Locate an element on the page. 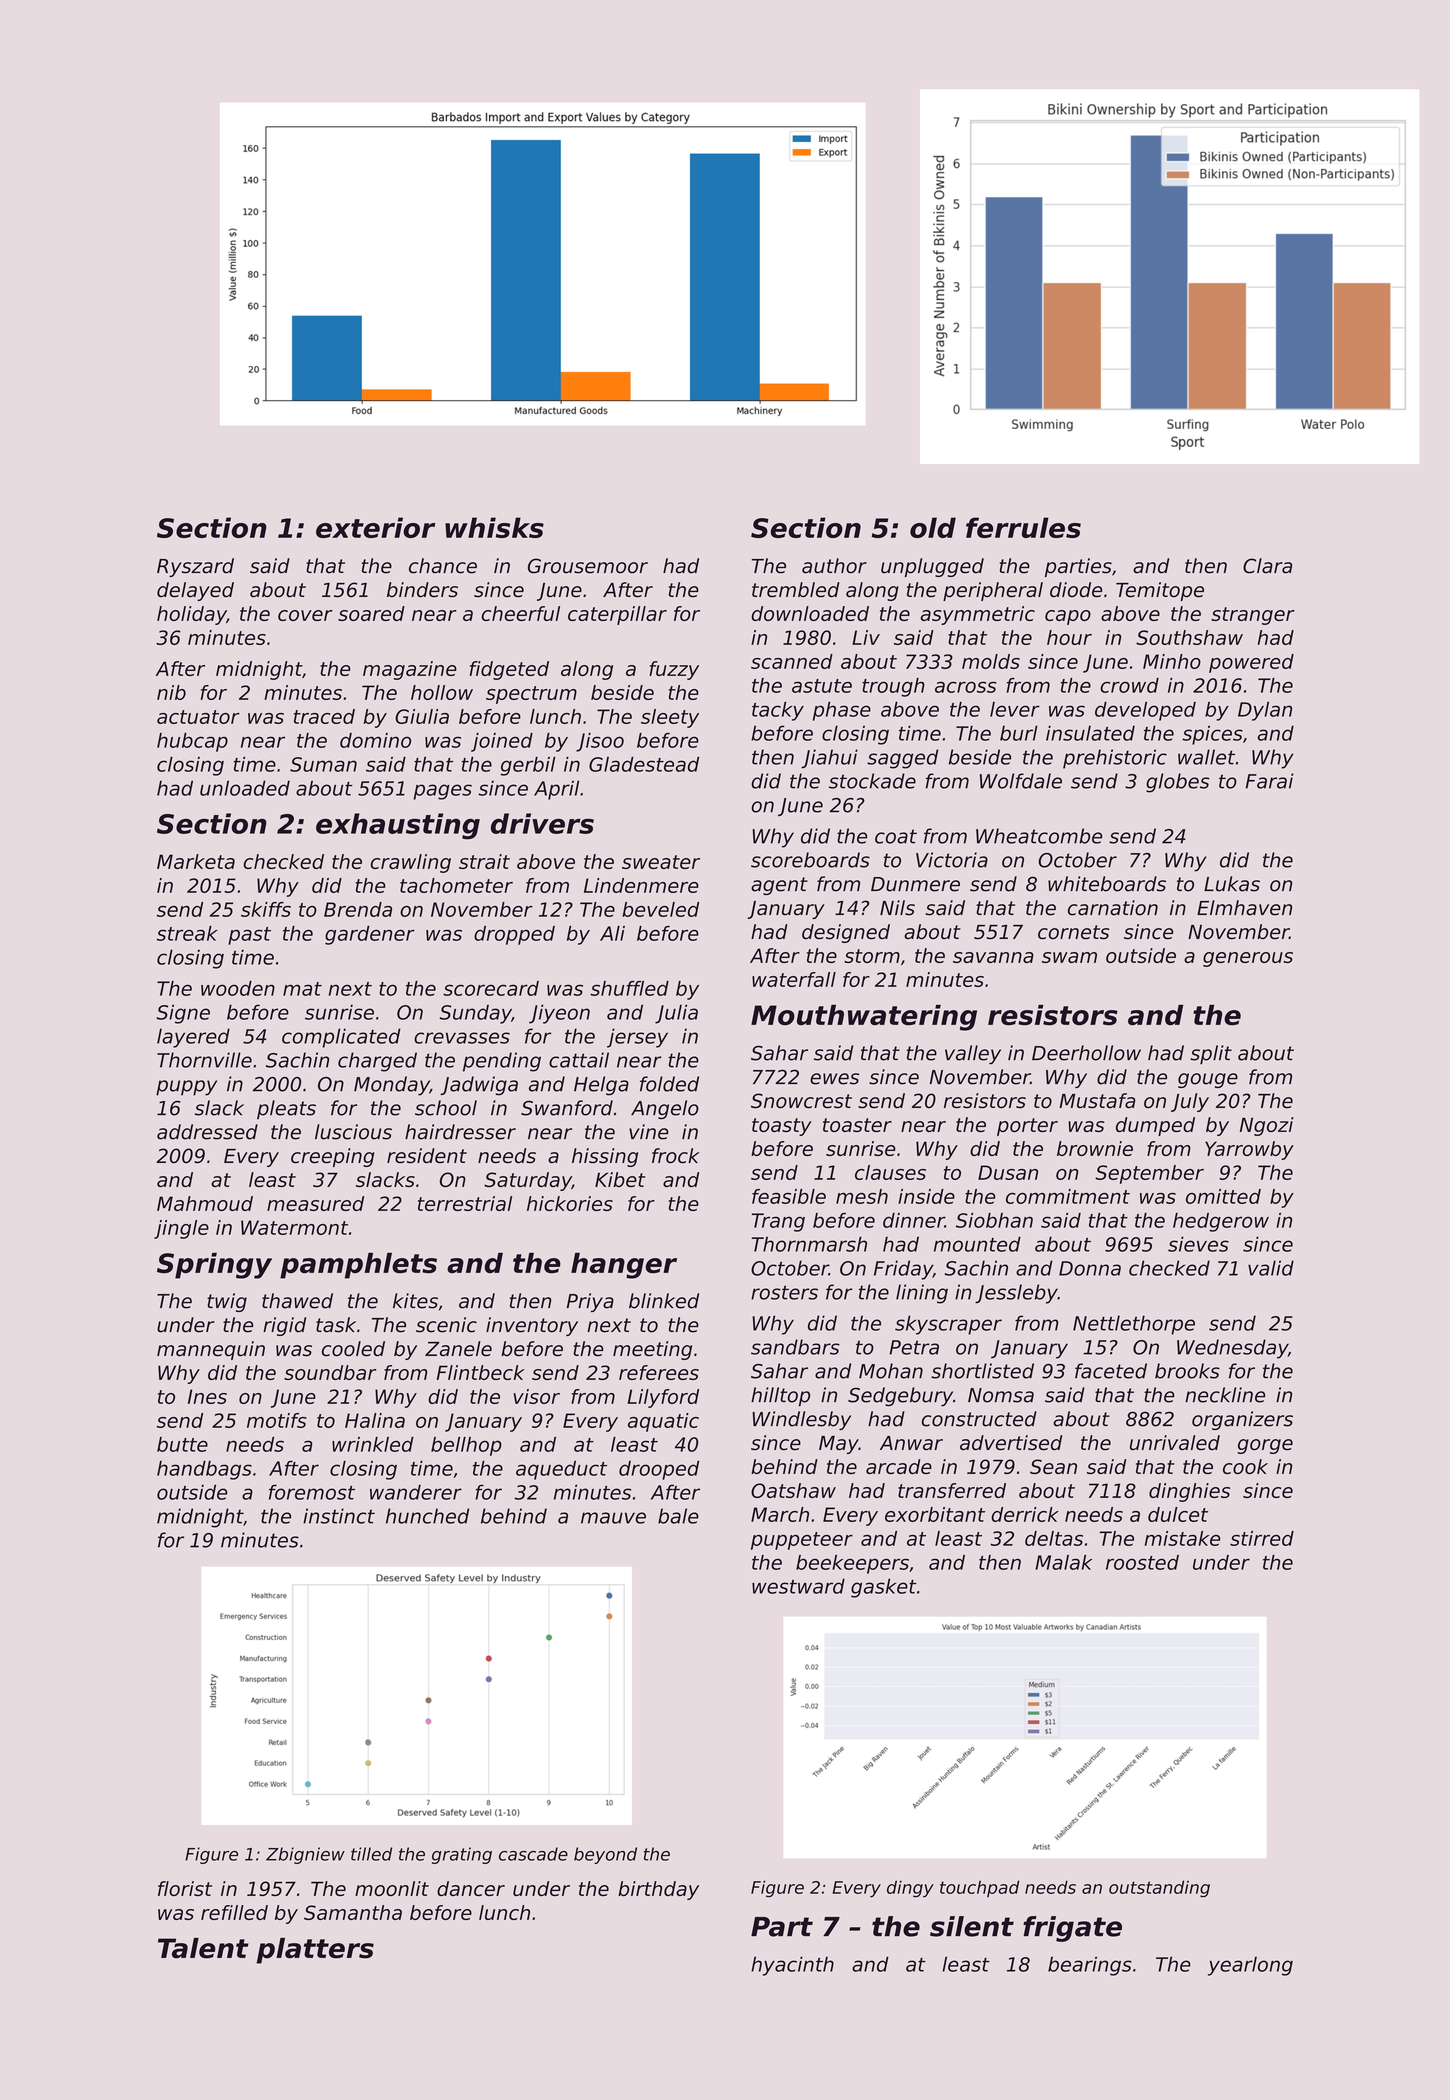 The image size is (1450, 2100). Windlesby is located at coordinates (801, 1420).
